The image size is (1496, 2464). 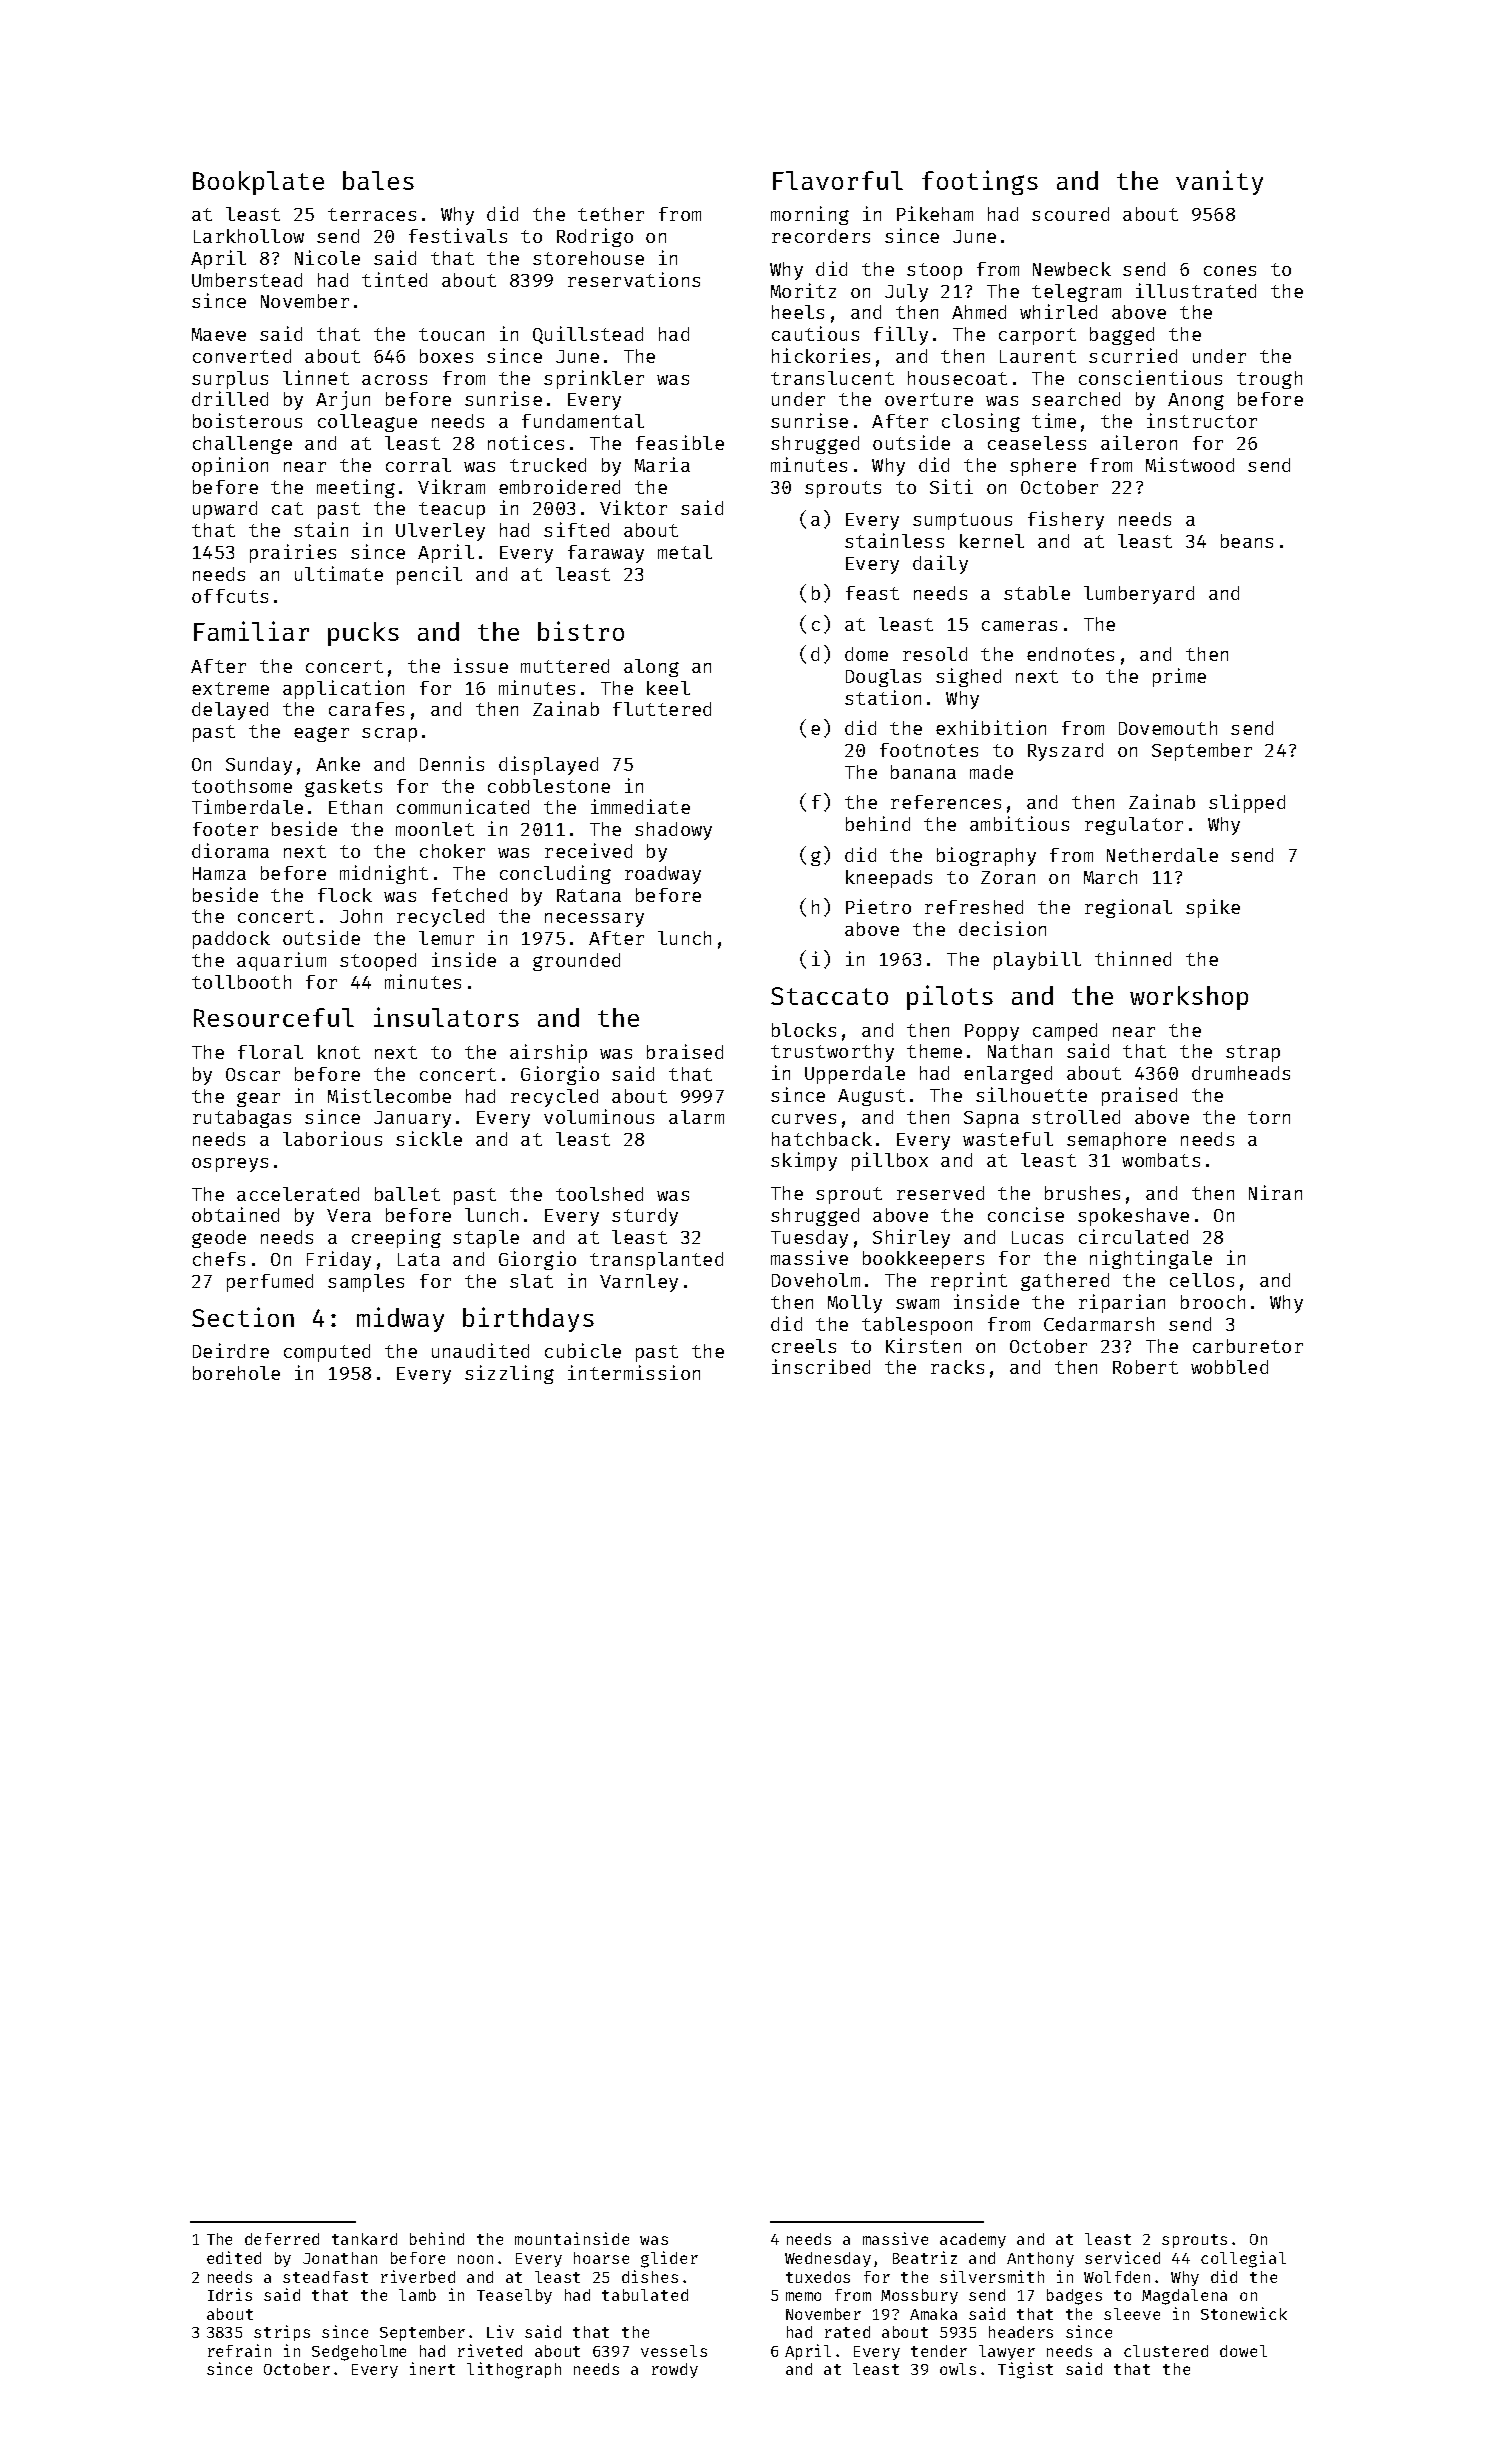 What do you see at coordinates (1219, 182) in the document?
I see `vanity` at bounding box center [1219, 182].
